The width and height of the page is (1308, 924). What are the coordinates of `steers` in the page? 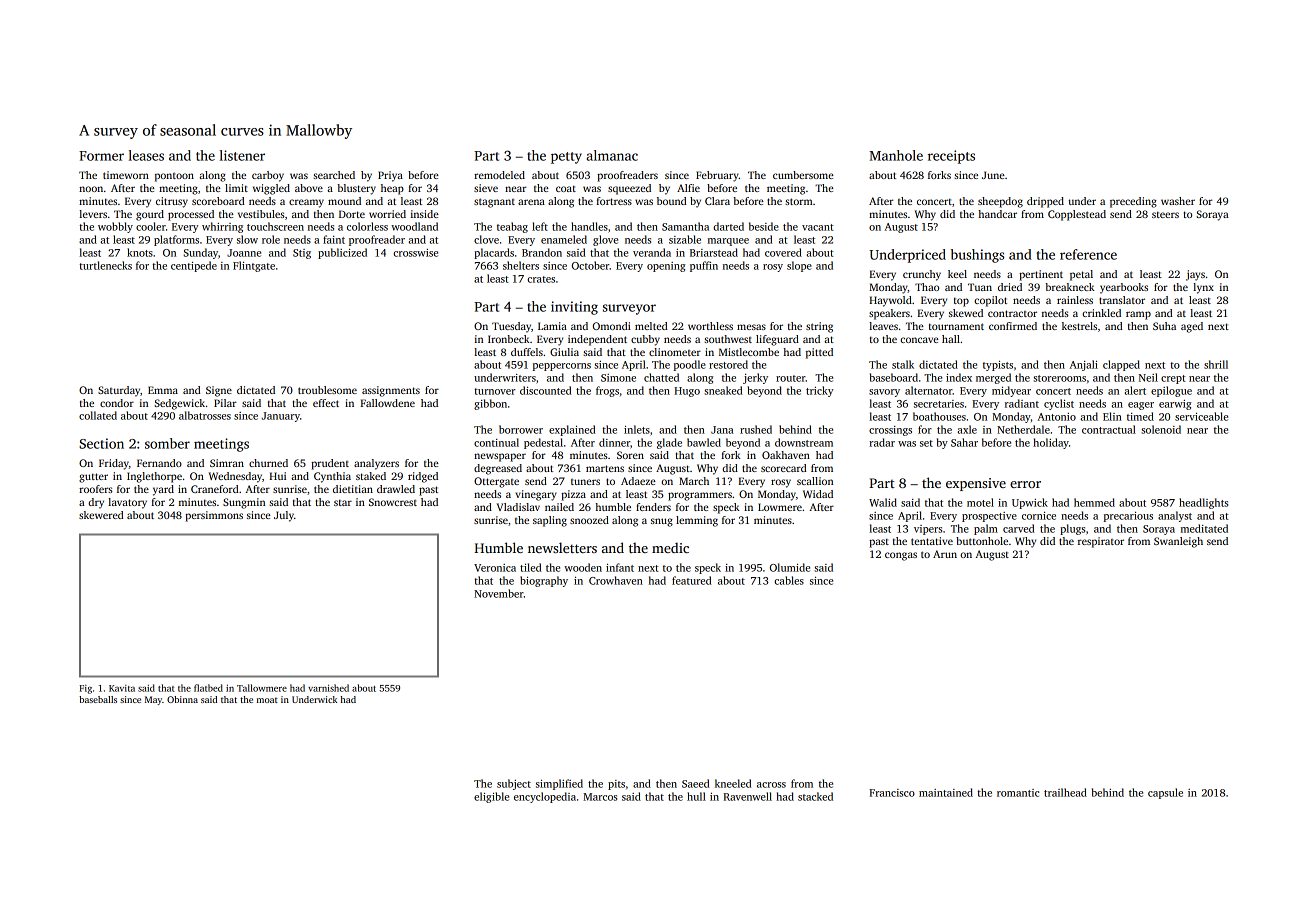 It's located at (1165, 214).
